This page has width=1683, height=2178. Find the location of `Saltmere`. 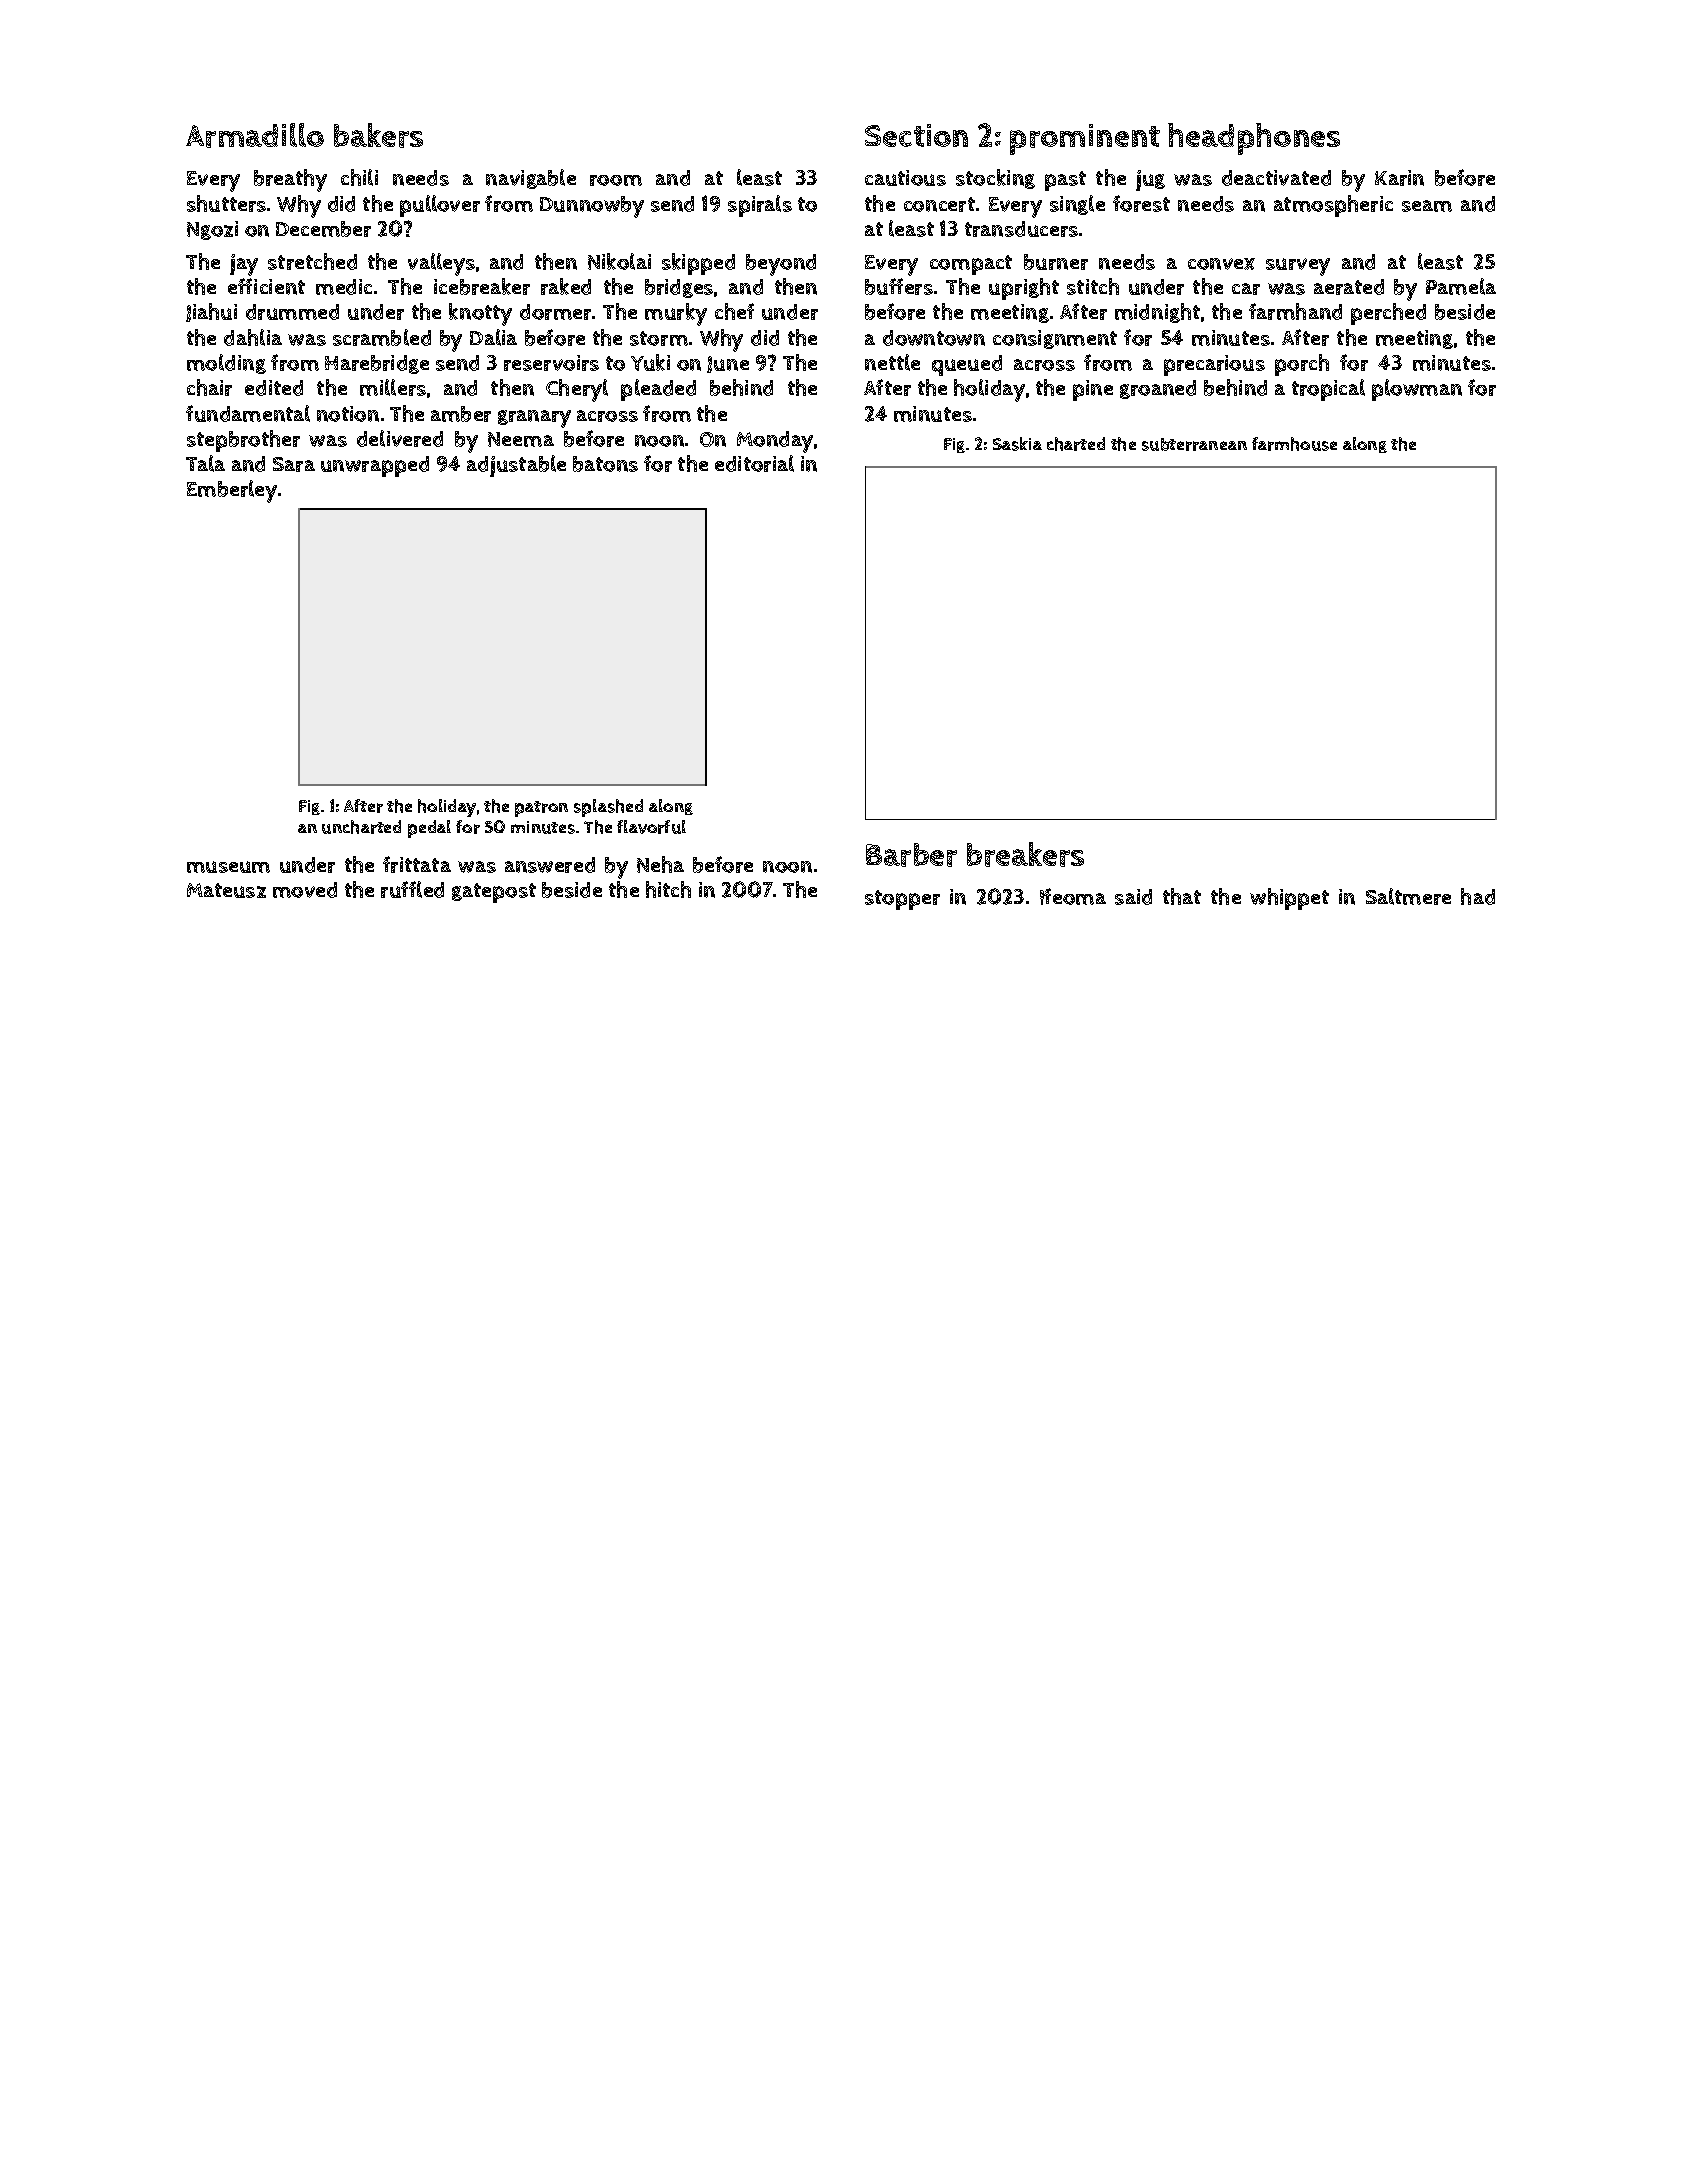

Saltmere is located at coordinates (1408, 896).
